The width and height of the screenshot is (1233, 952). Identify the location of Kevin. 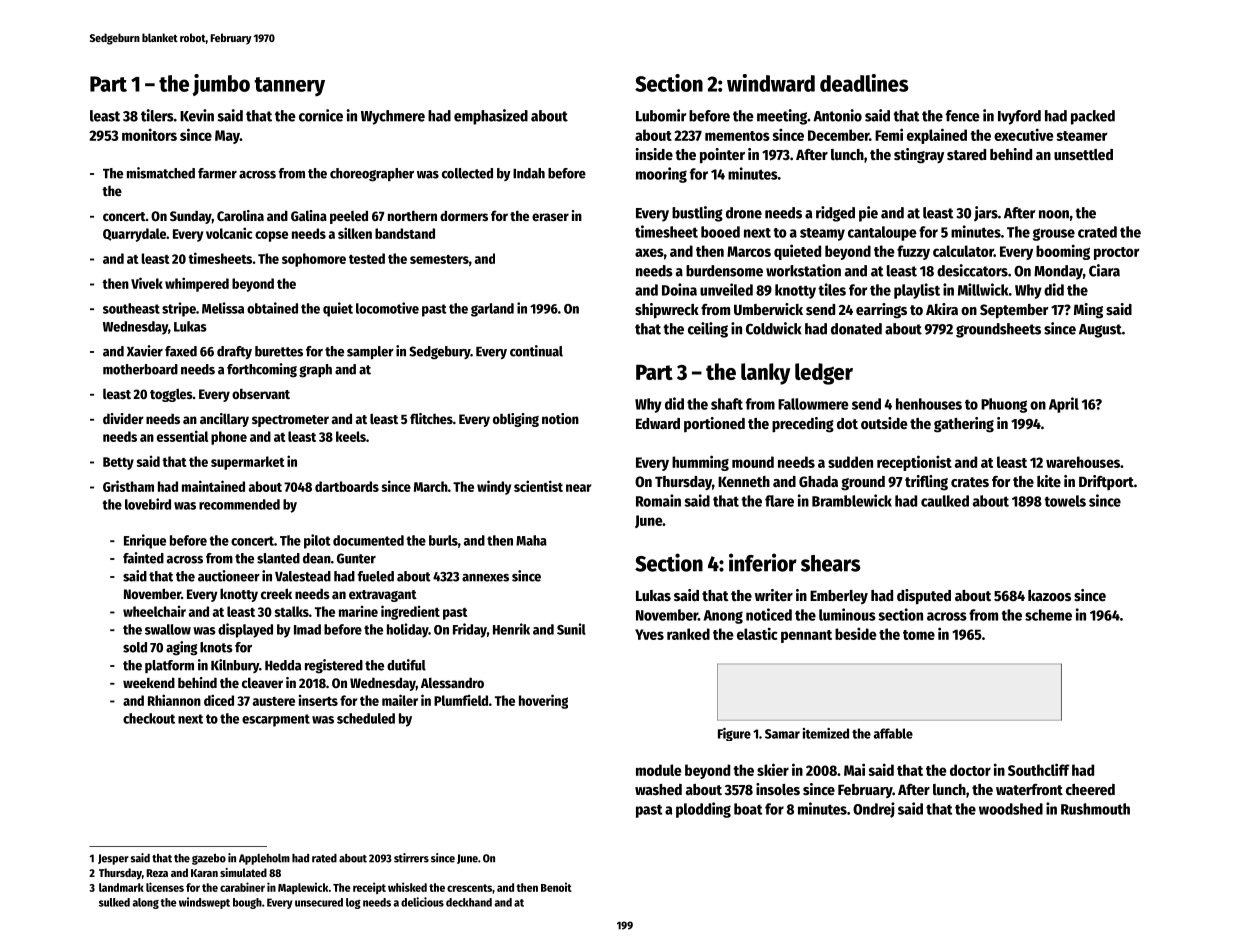
(197, 115).
